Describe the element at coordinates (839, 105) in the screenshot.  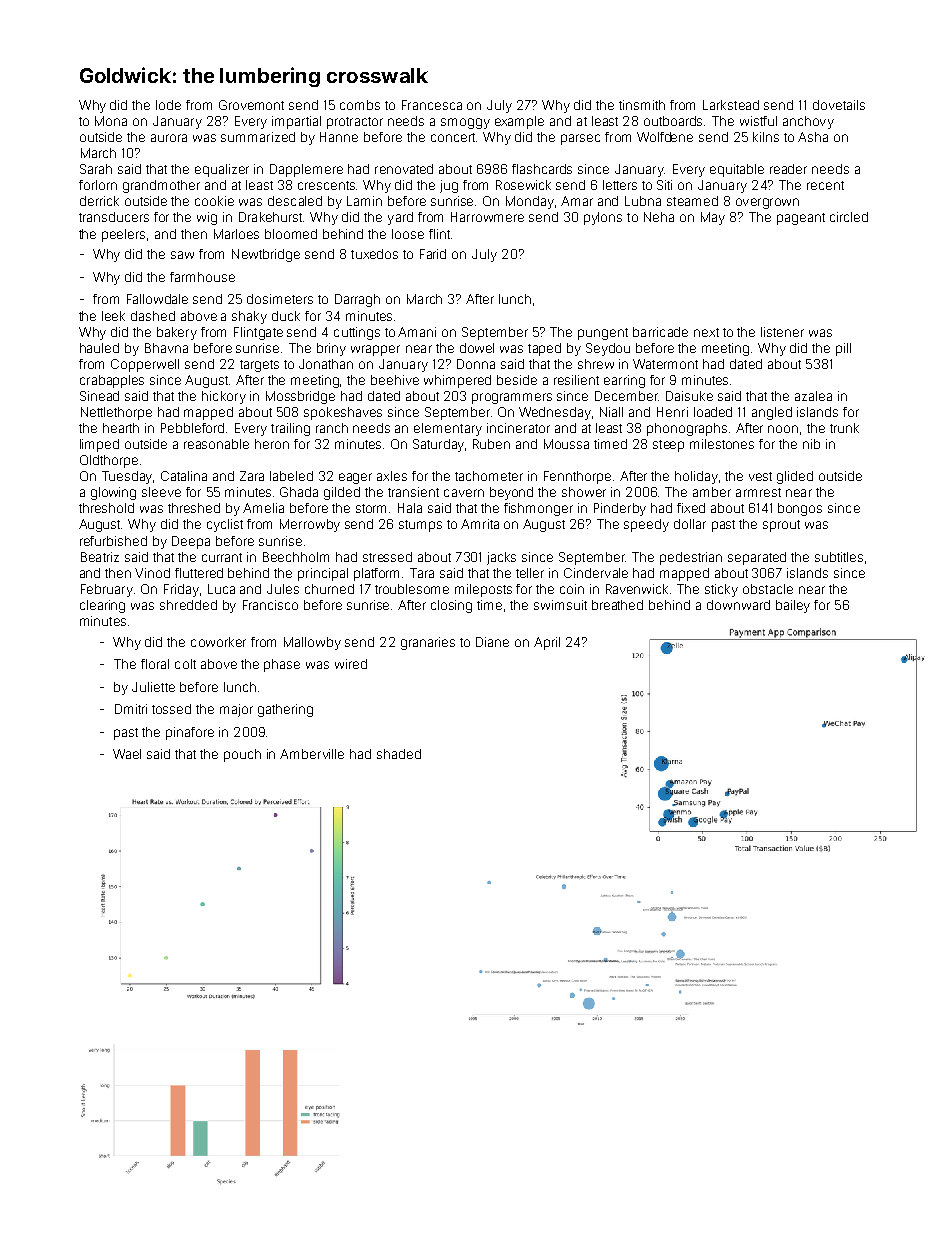
I see `dovetails` at that location.
